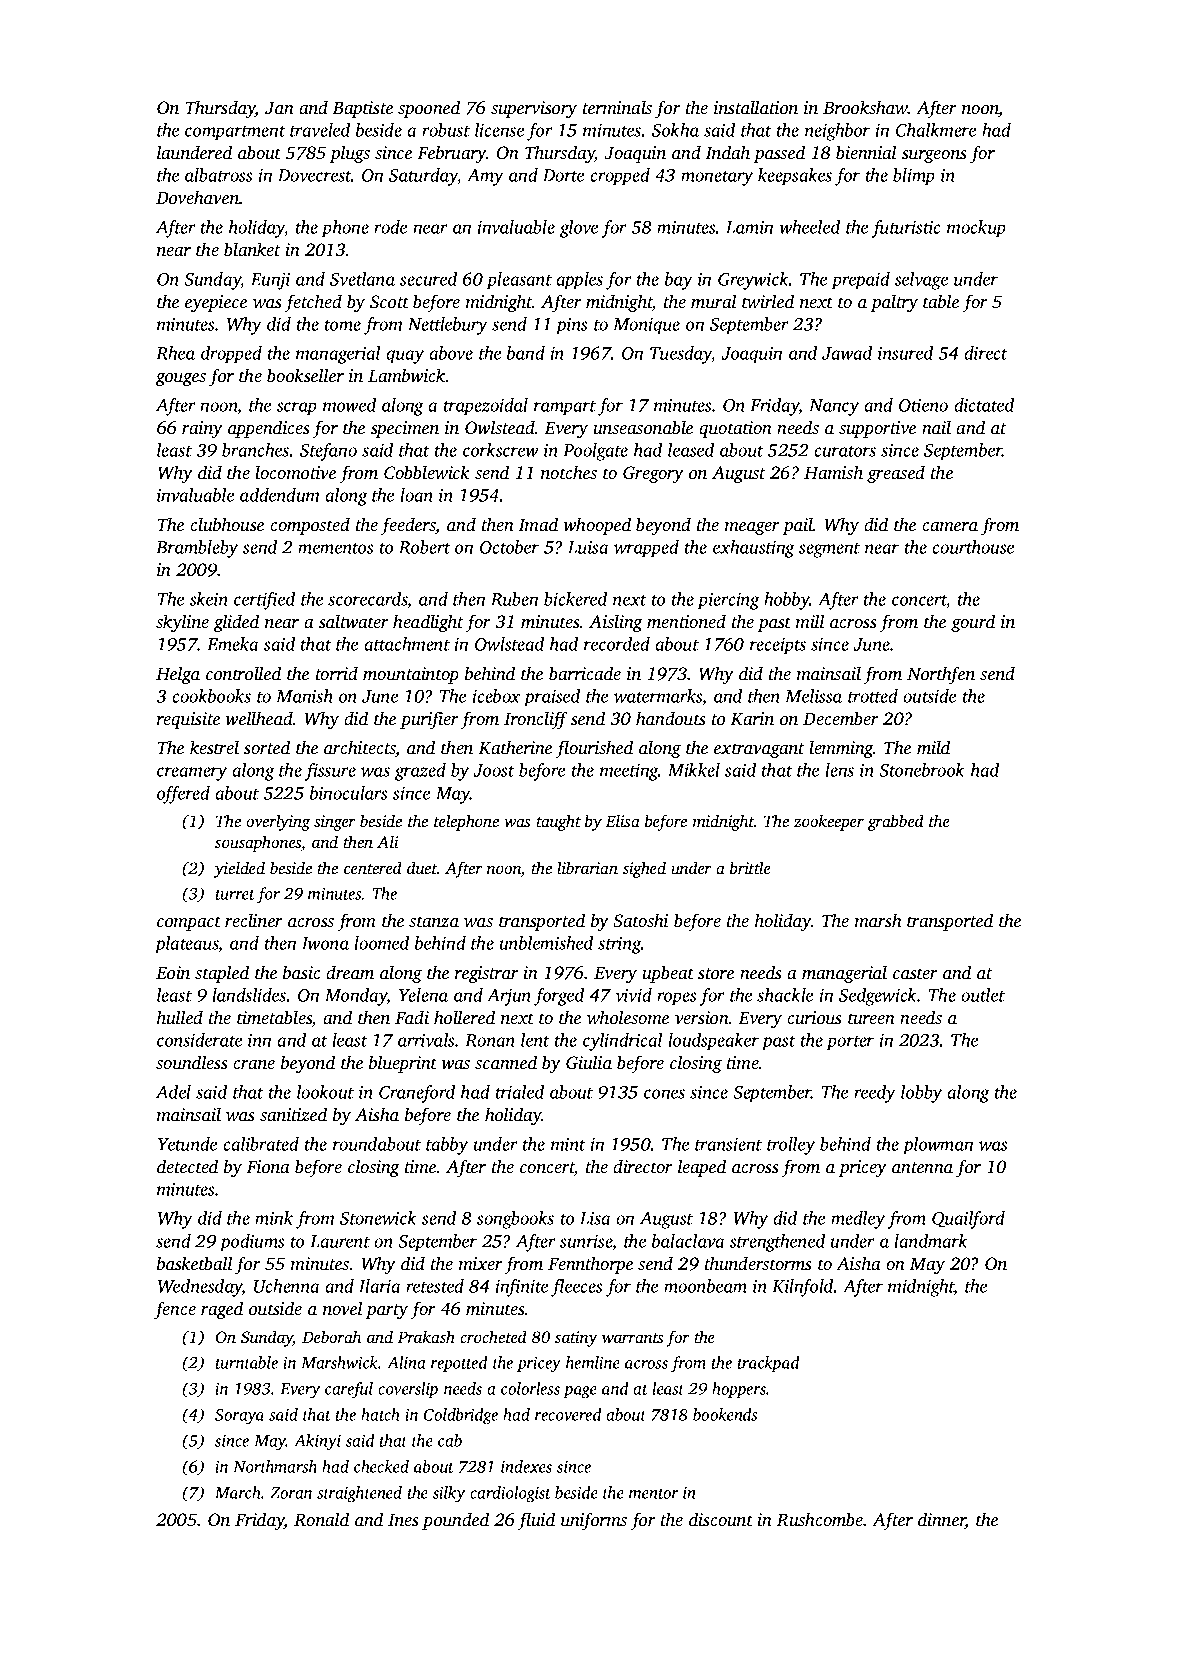 Image resolution: width=1179 pixels, height=1668 pixels. Describe the element at coordinates (643, 427) in the screenshot. I see `unseasonable` at that location.
